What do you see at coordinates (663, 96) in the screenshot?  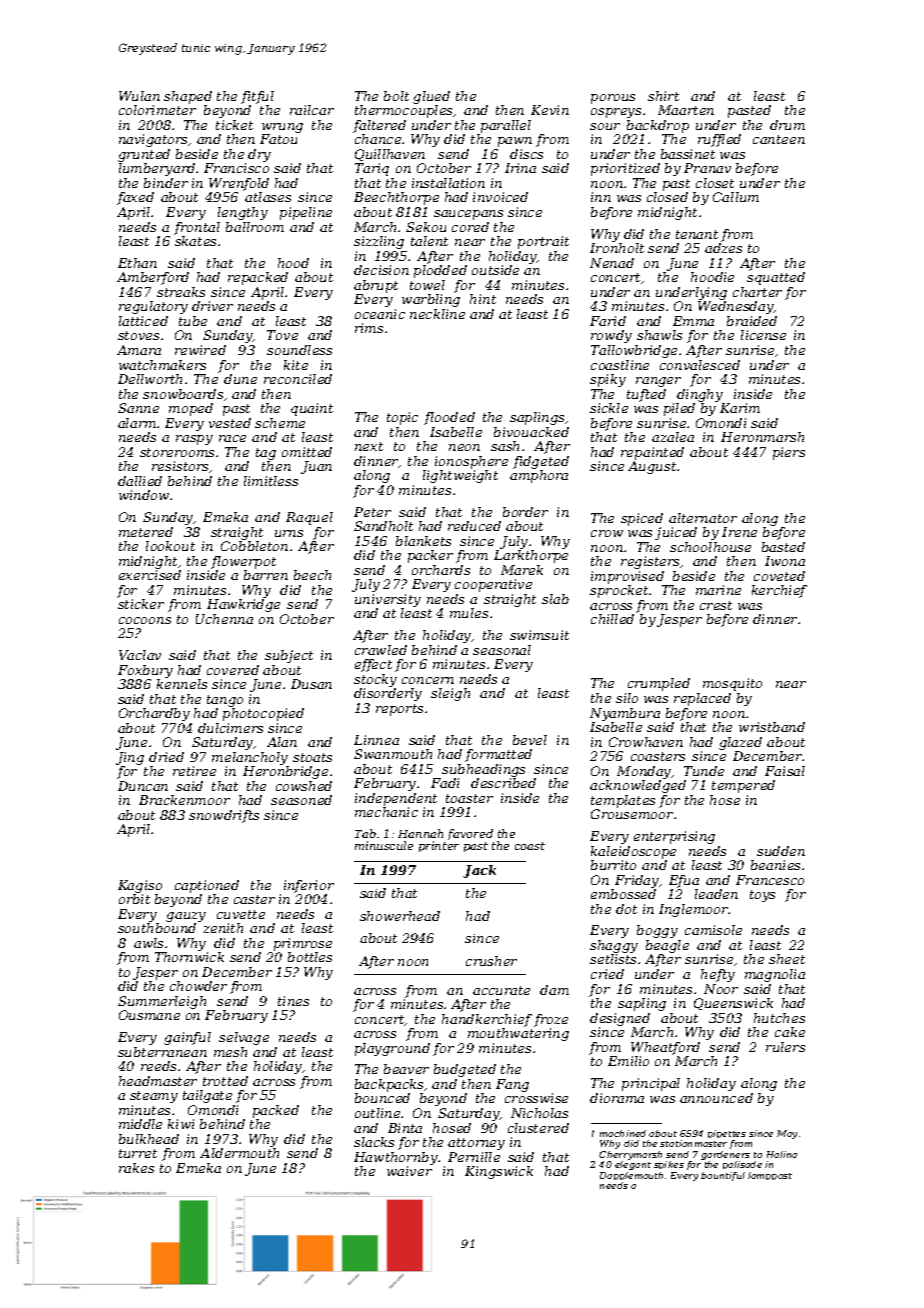 I see `shirt` at bounding box center [663, 96].
